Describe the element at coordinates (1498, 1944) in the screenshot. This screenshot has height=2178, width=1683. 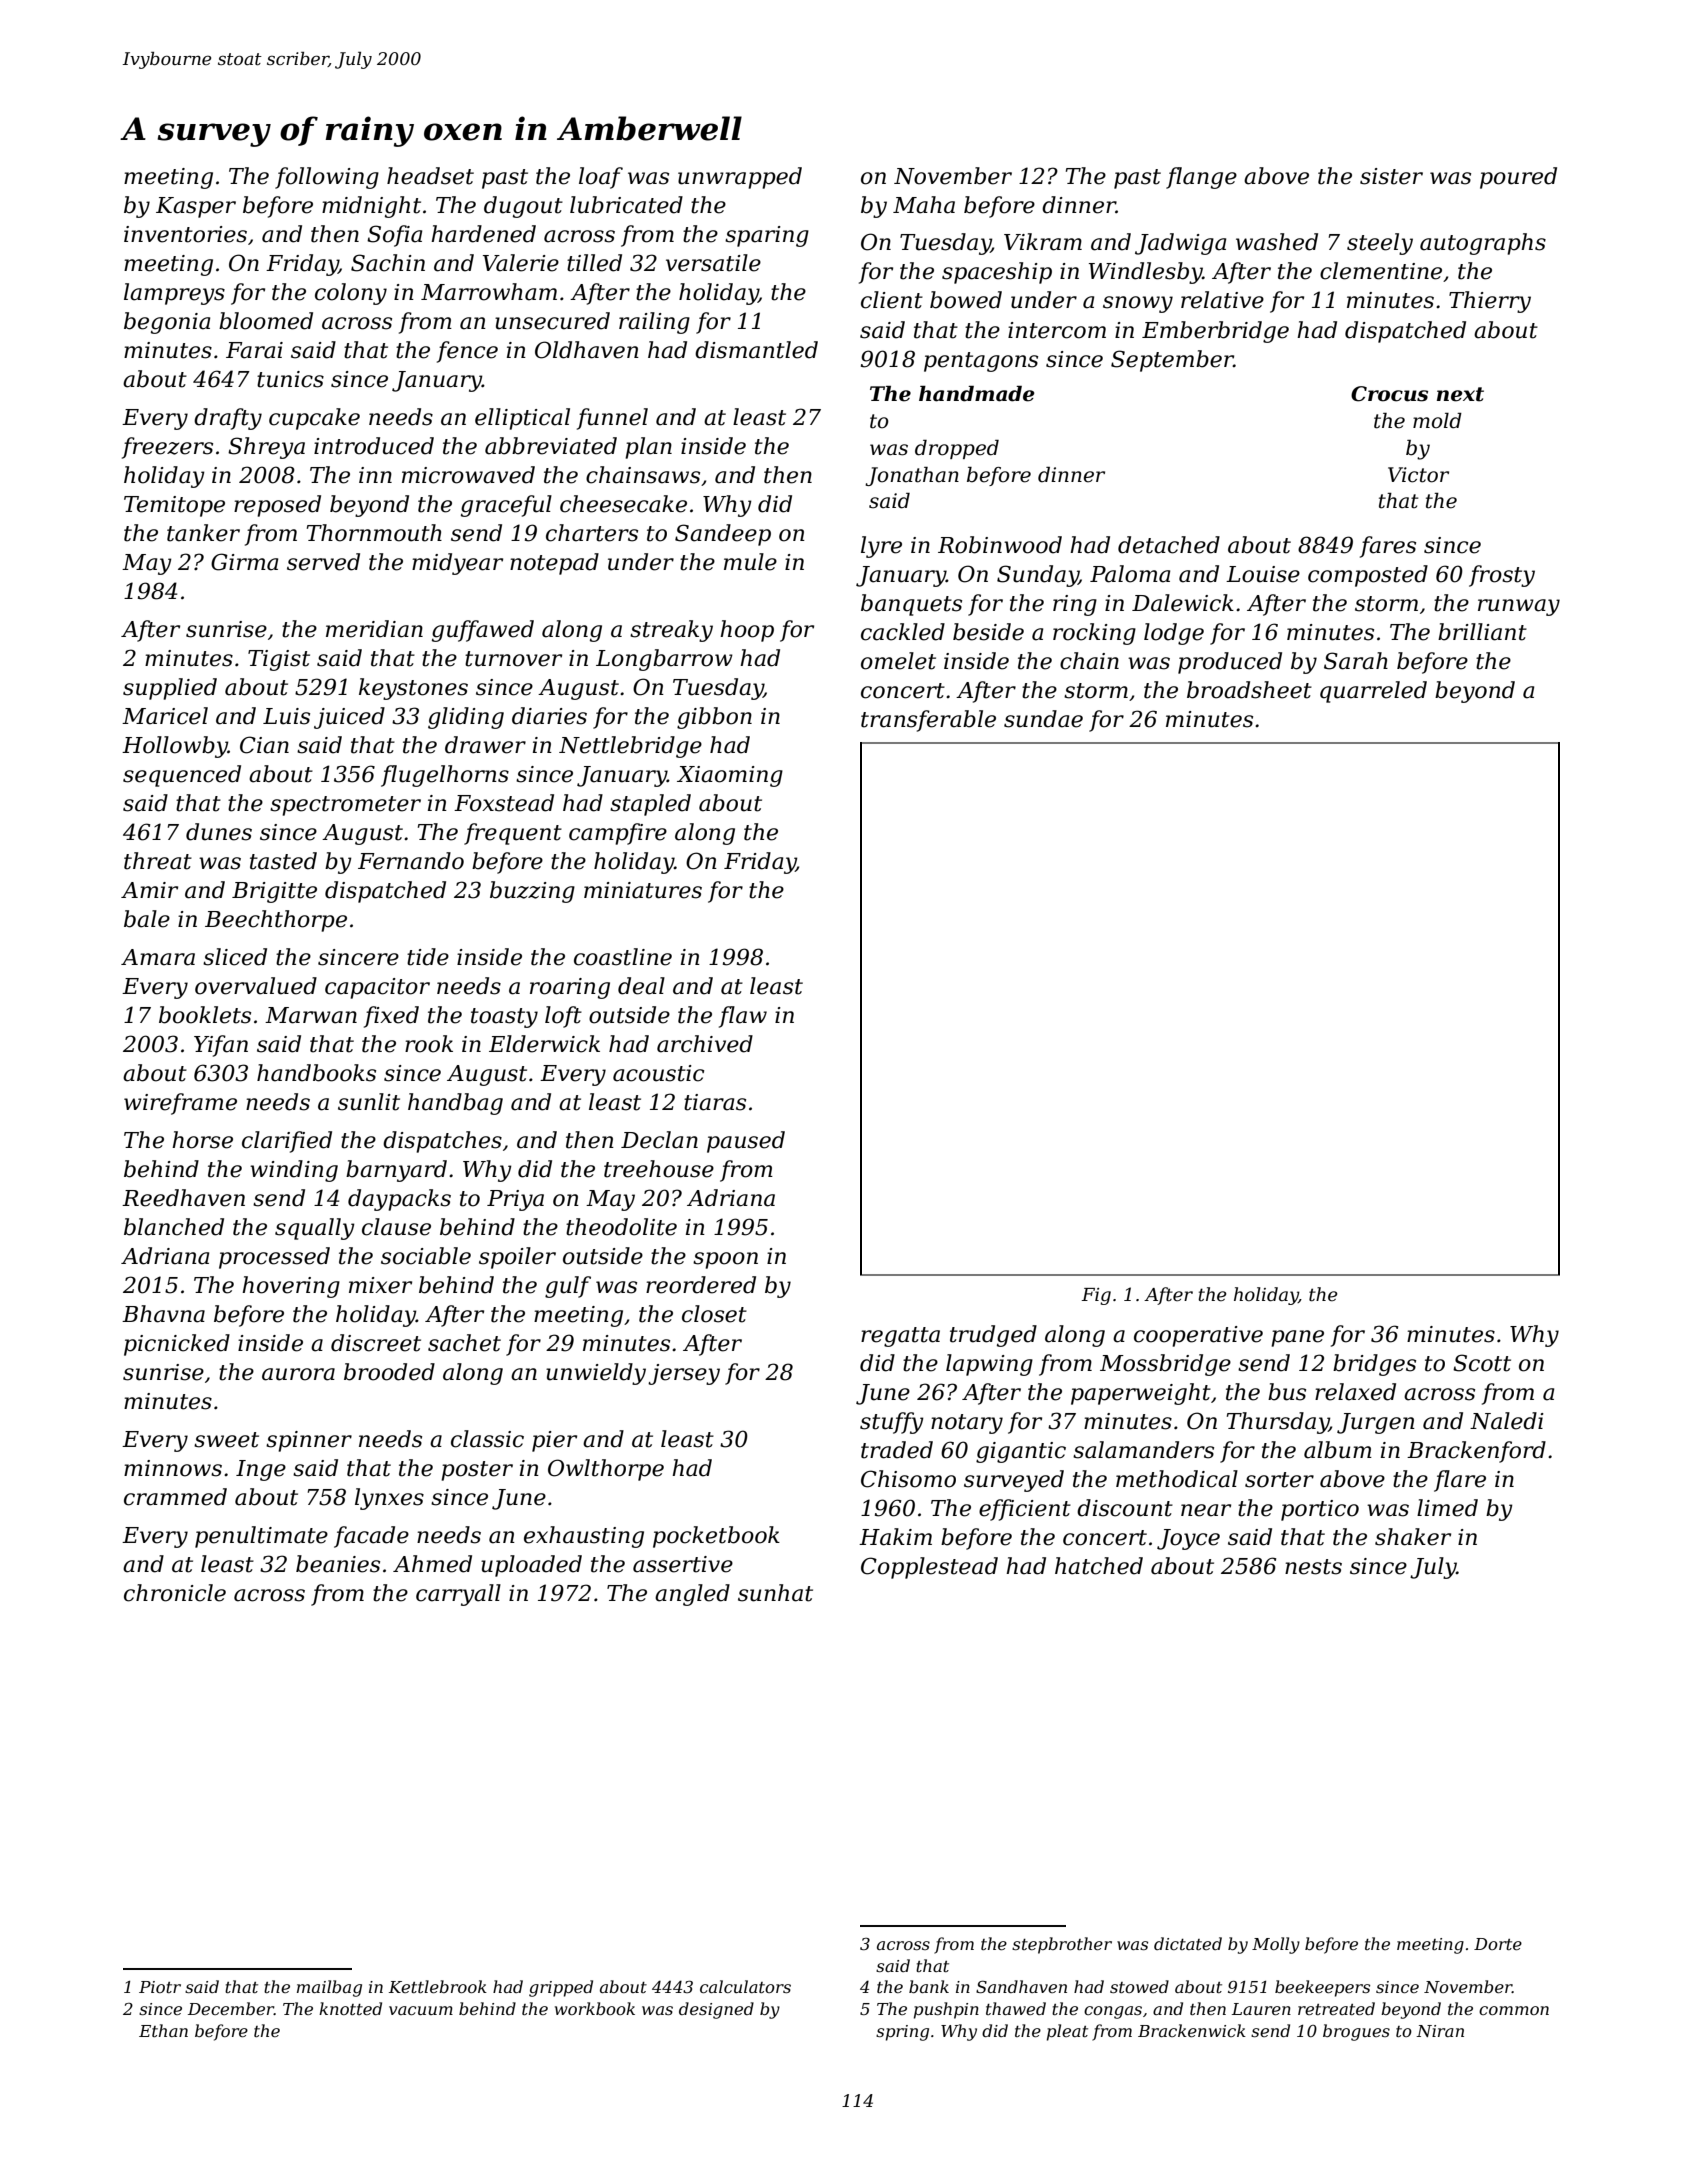
I see `Dorte` at that location.
